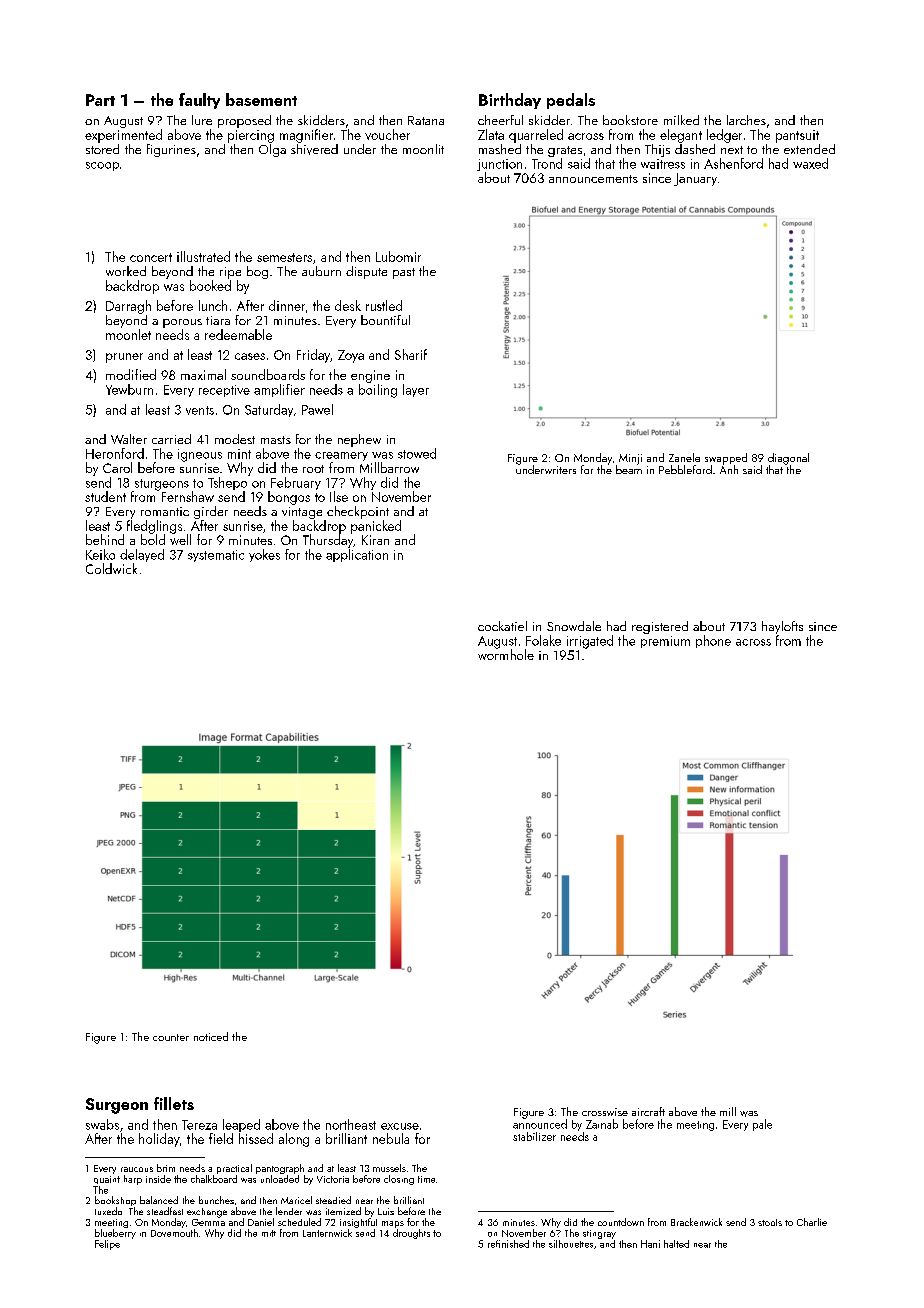 The image size is (924, 1308). What do you see at coordinates (502, 626) in the image?
I see `cockatiel` at bounding box center [502, 626].
